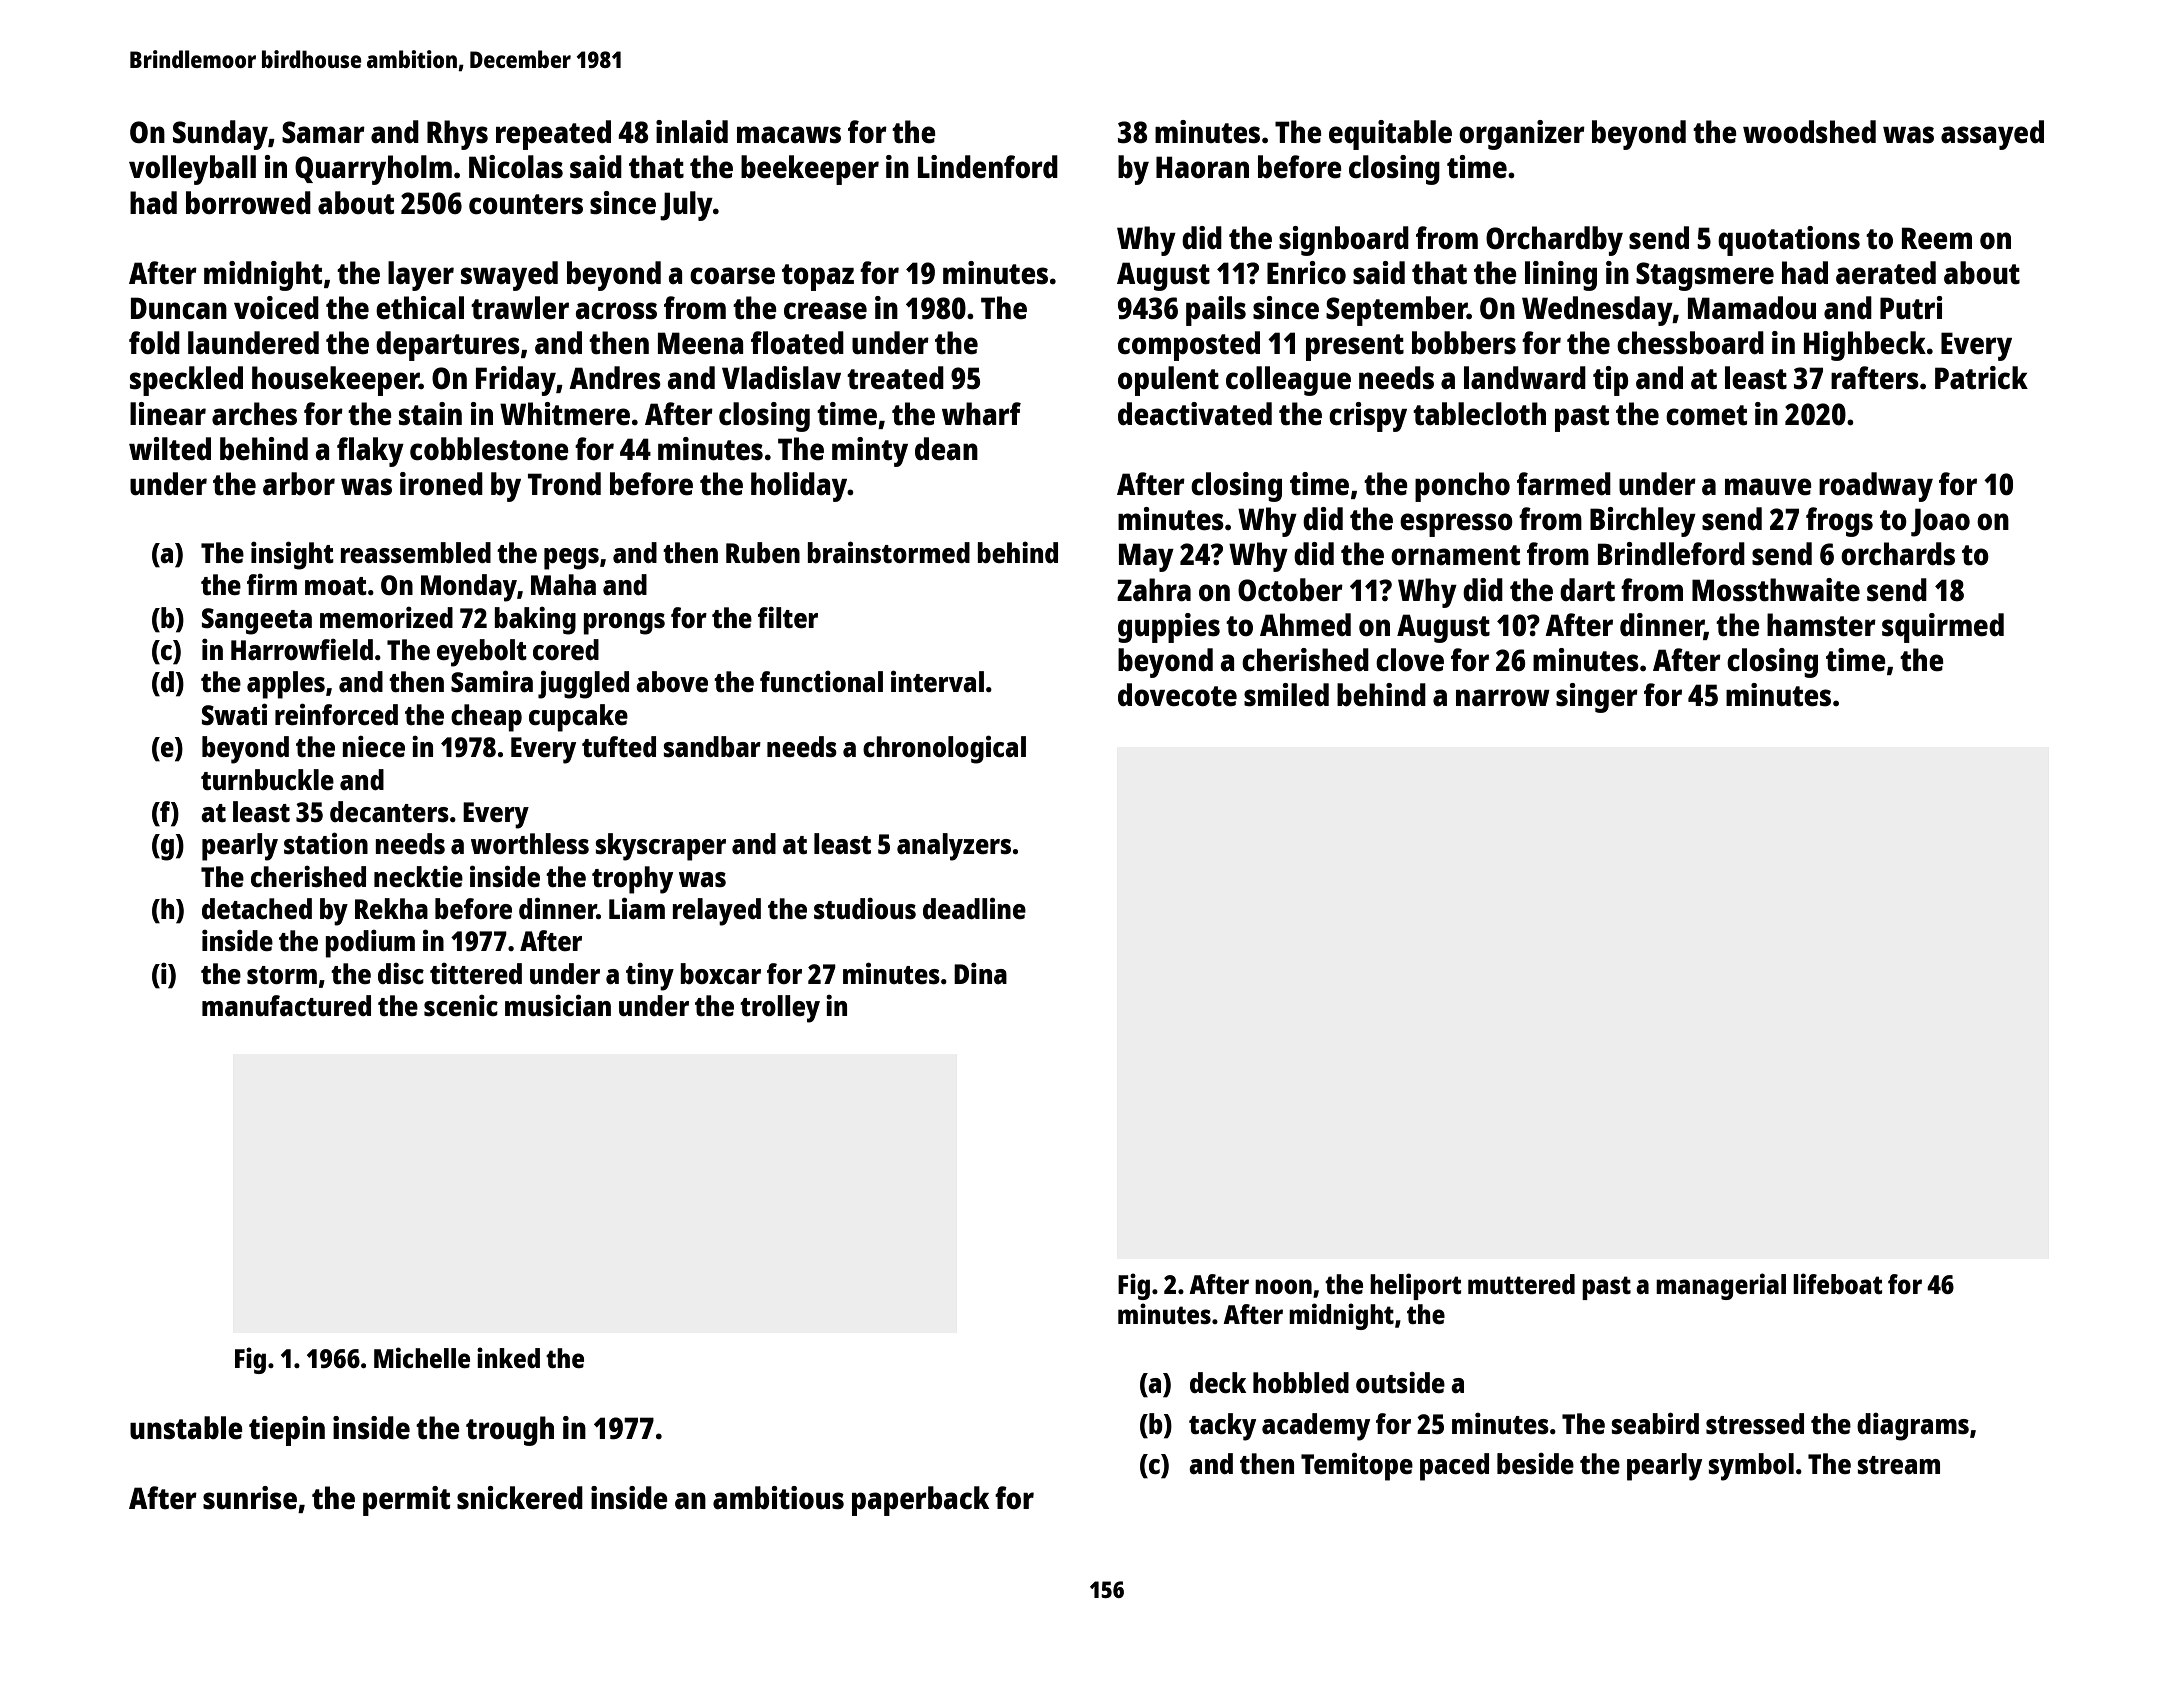 The width and height of the screenshot is (2178, 1683). Describe the element at coordinates (988, 166) in the screenshot. I see `Lindenford` at that location.
